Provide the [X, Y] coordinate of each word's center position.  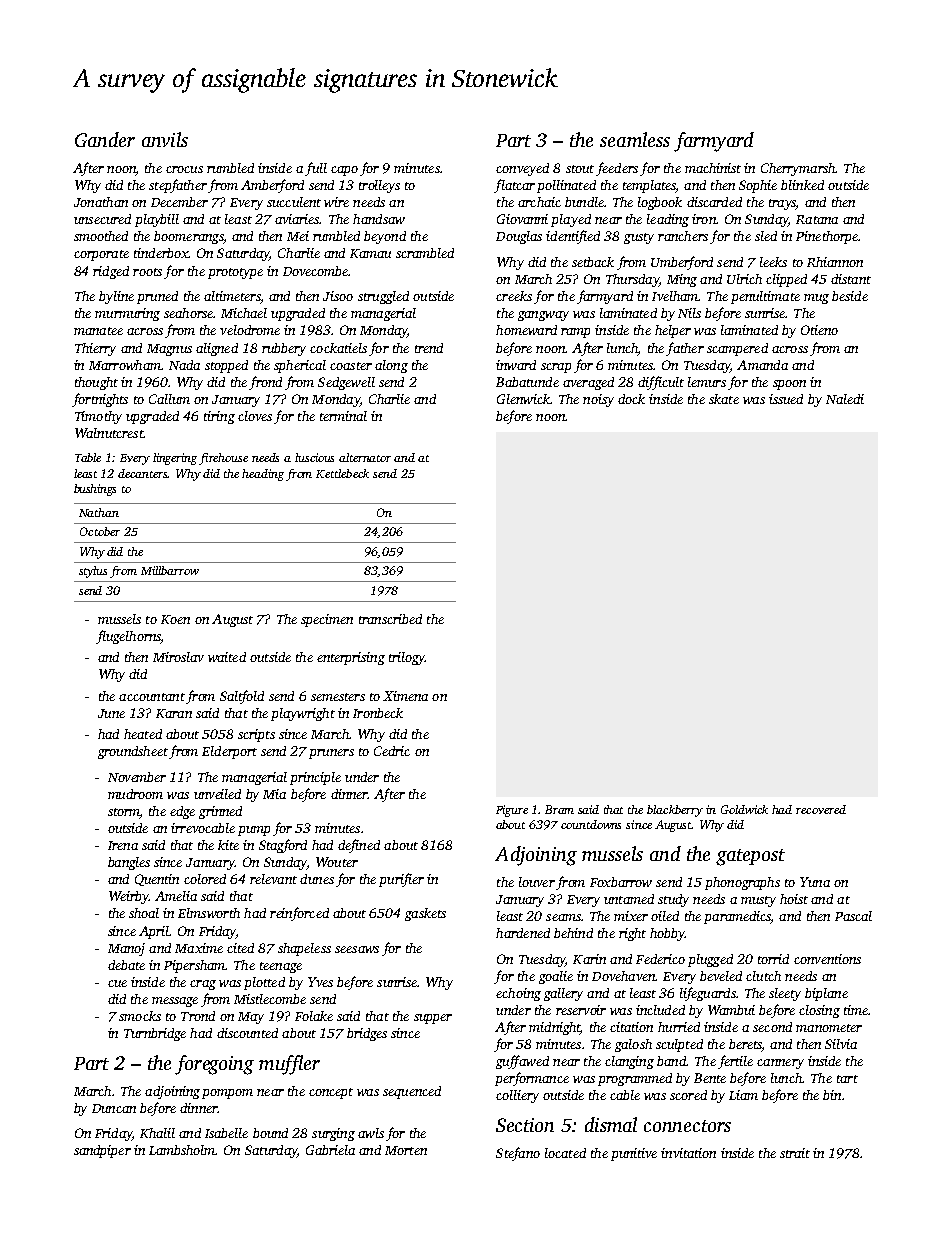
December [179, 202]
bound [270, 1133]
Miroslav [178, 657]
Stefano [518, 1154]
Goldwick [744, 809]
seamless [635, 139]
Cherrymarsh [798, 169]
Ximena [405, 696]
